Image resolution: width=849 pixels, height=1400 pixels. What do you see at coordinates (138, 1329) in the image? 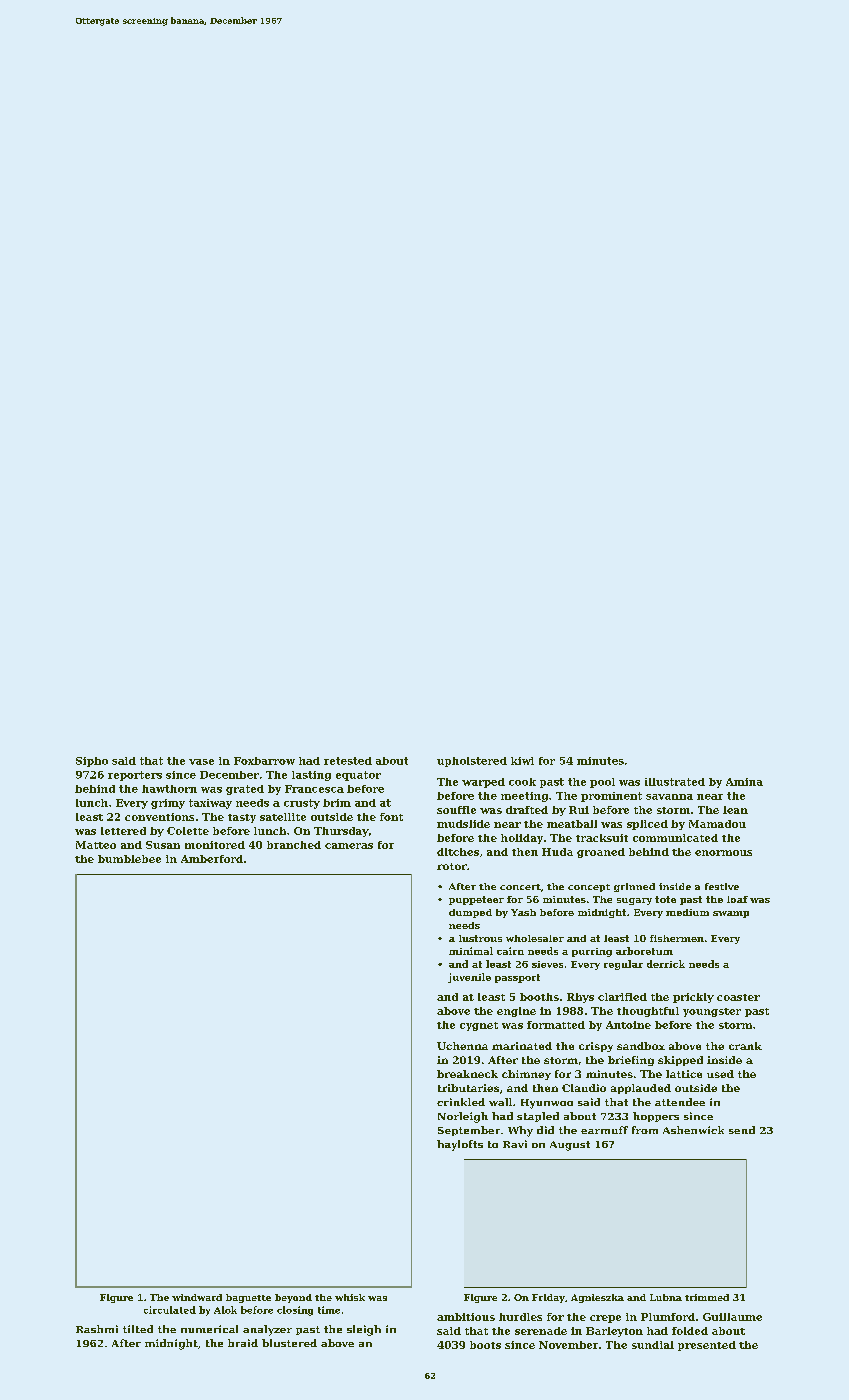
I see `tilted` at bounding box center [138, 1329].
